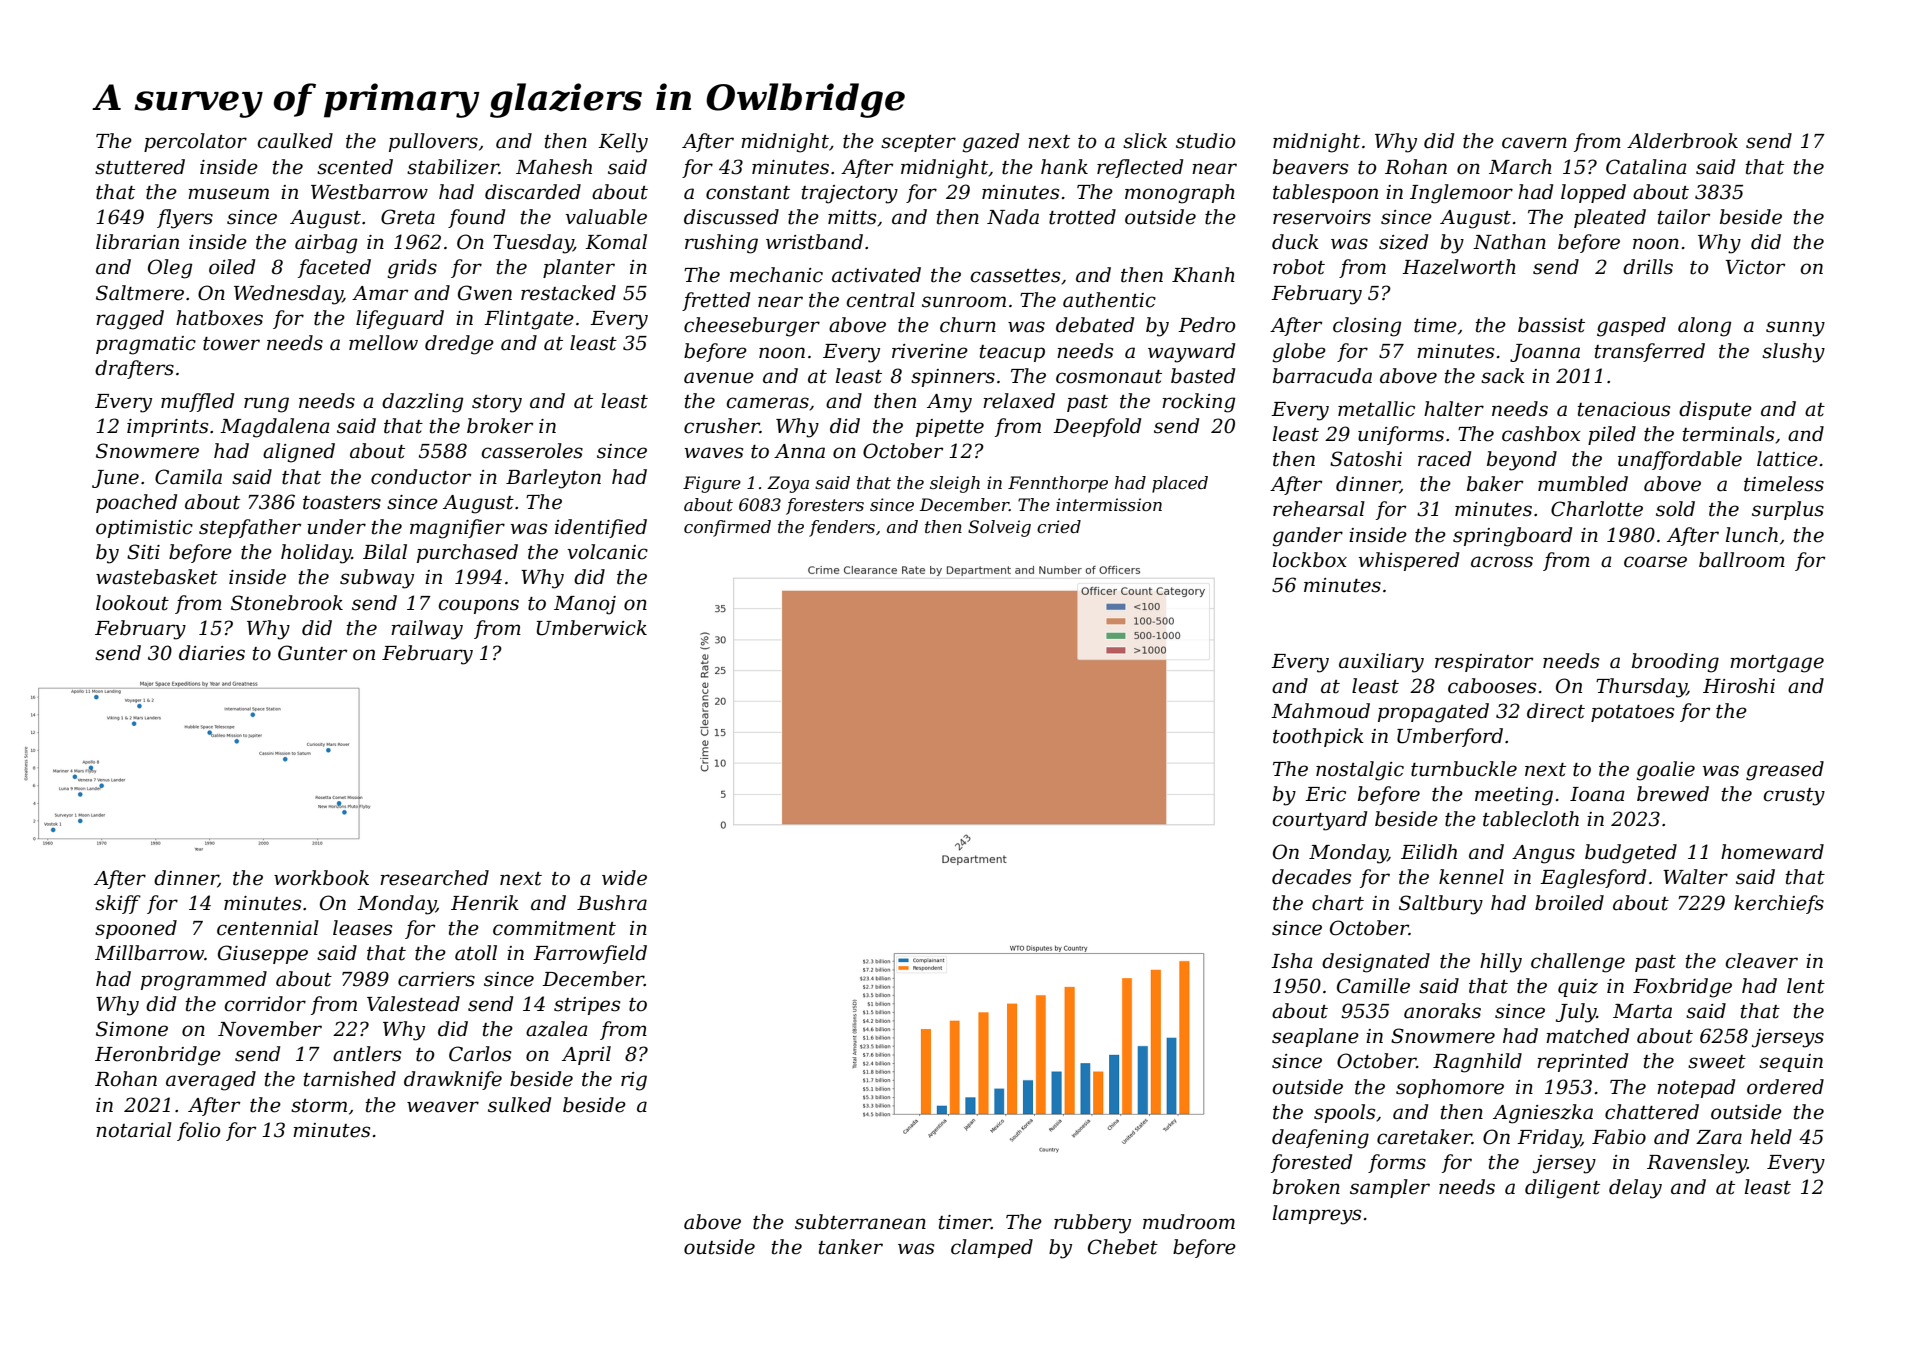  What do you see at coordinates (1145, 141) in the document?
I see `slick` at bounding box center [1145, 141].
